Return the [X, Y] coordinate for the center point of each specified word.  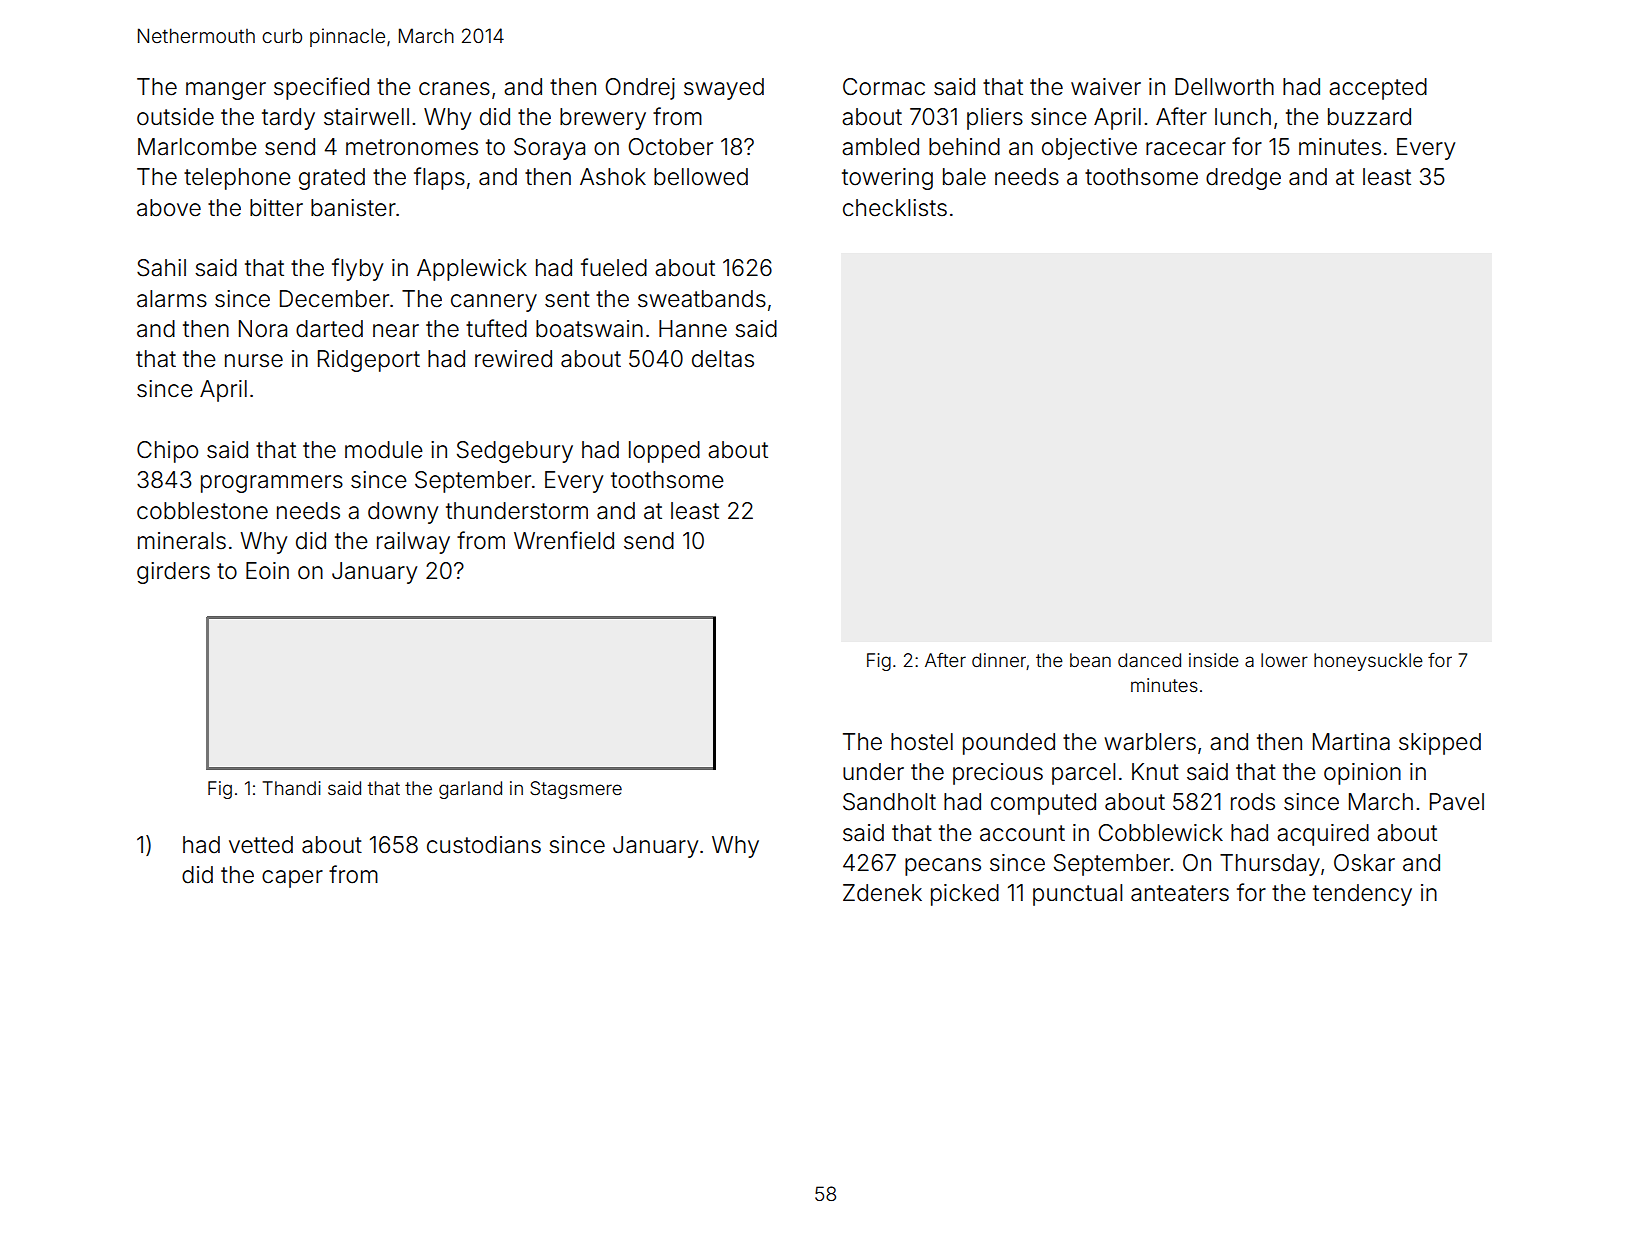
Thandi [292, 788]
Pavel [1457, 802]
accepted [1378, 89]
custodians [484, 845]
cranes [454, 89]
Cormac [884, 87]
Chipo [167, 452]
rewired [513, 359]
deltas [723, 359]
